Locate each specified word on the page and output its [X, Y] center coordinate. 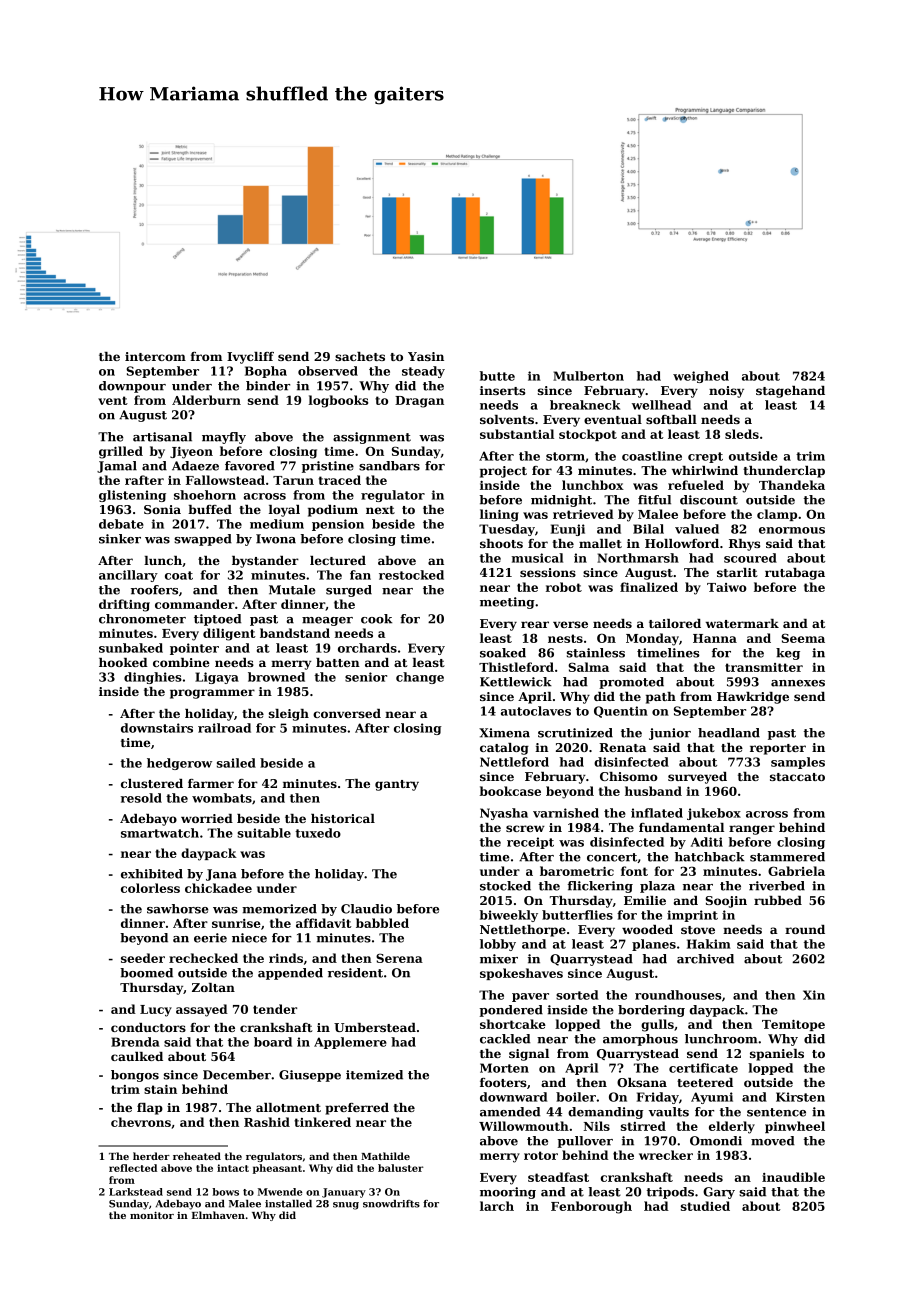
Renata [622, 747]
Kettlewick [516, 682]
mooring [508, 1193]
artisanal [162, 437]
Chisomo [629, 776]
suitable [264, 833]
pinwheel [795, 1127]
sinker [120, 539]
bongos [135, 1076]
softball [671, 419]
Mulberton [588, 376]
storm [565, 456]
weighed [701, 377]
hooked [123, 662]
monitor [152, 1215]
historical [343, 818]
